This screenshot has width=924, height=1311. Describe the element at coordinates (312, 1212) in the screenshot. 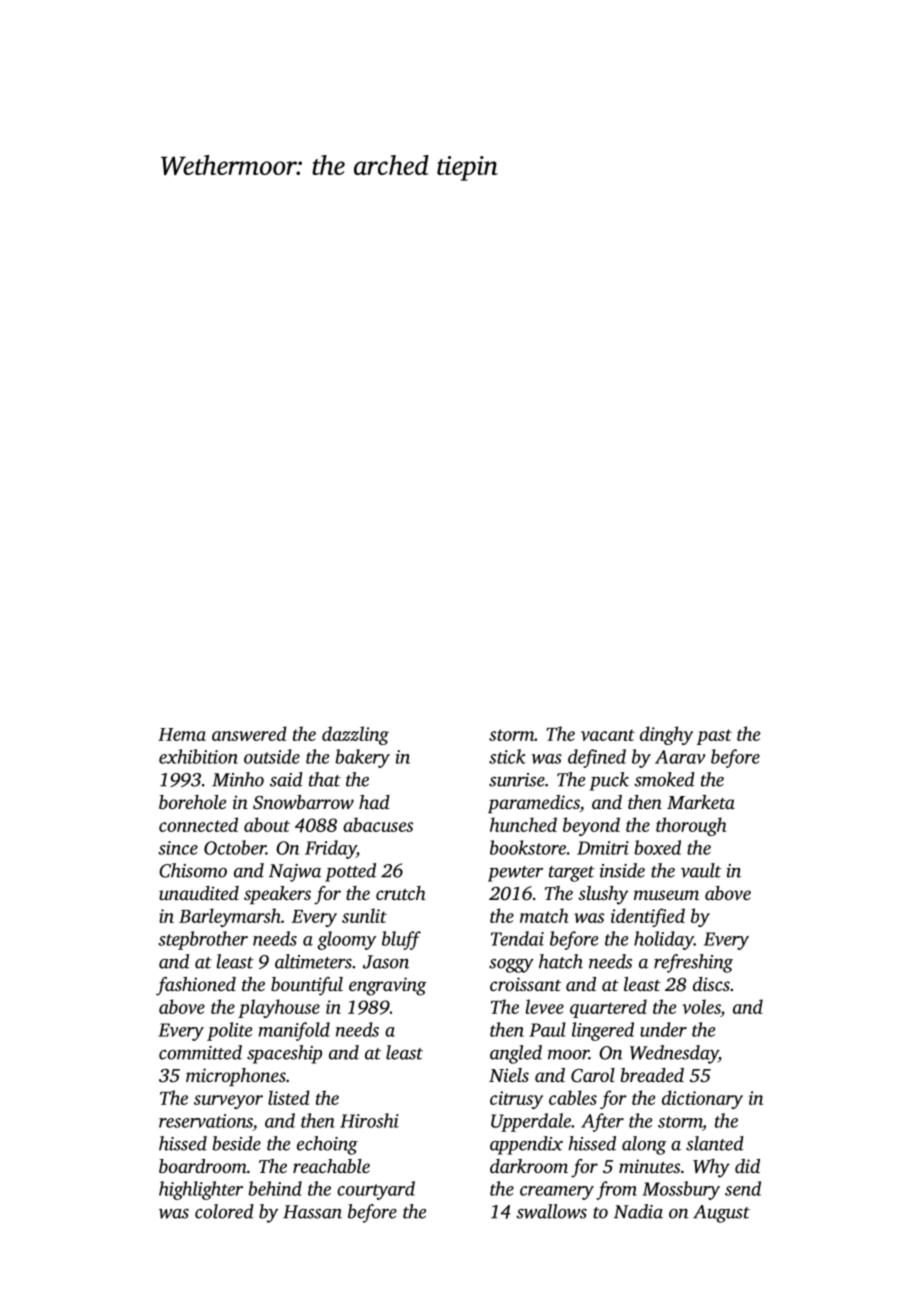

I see `Hassan` at that location.
